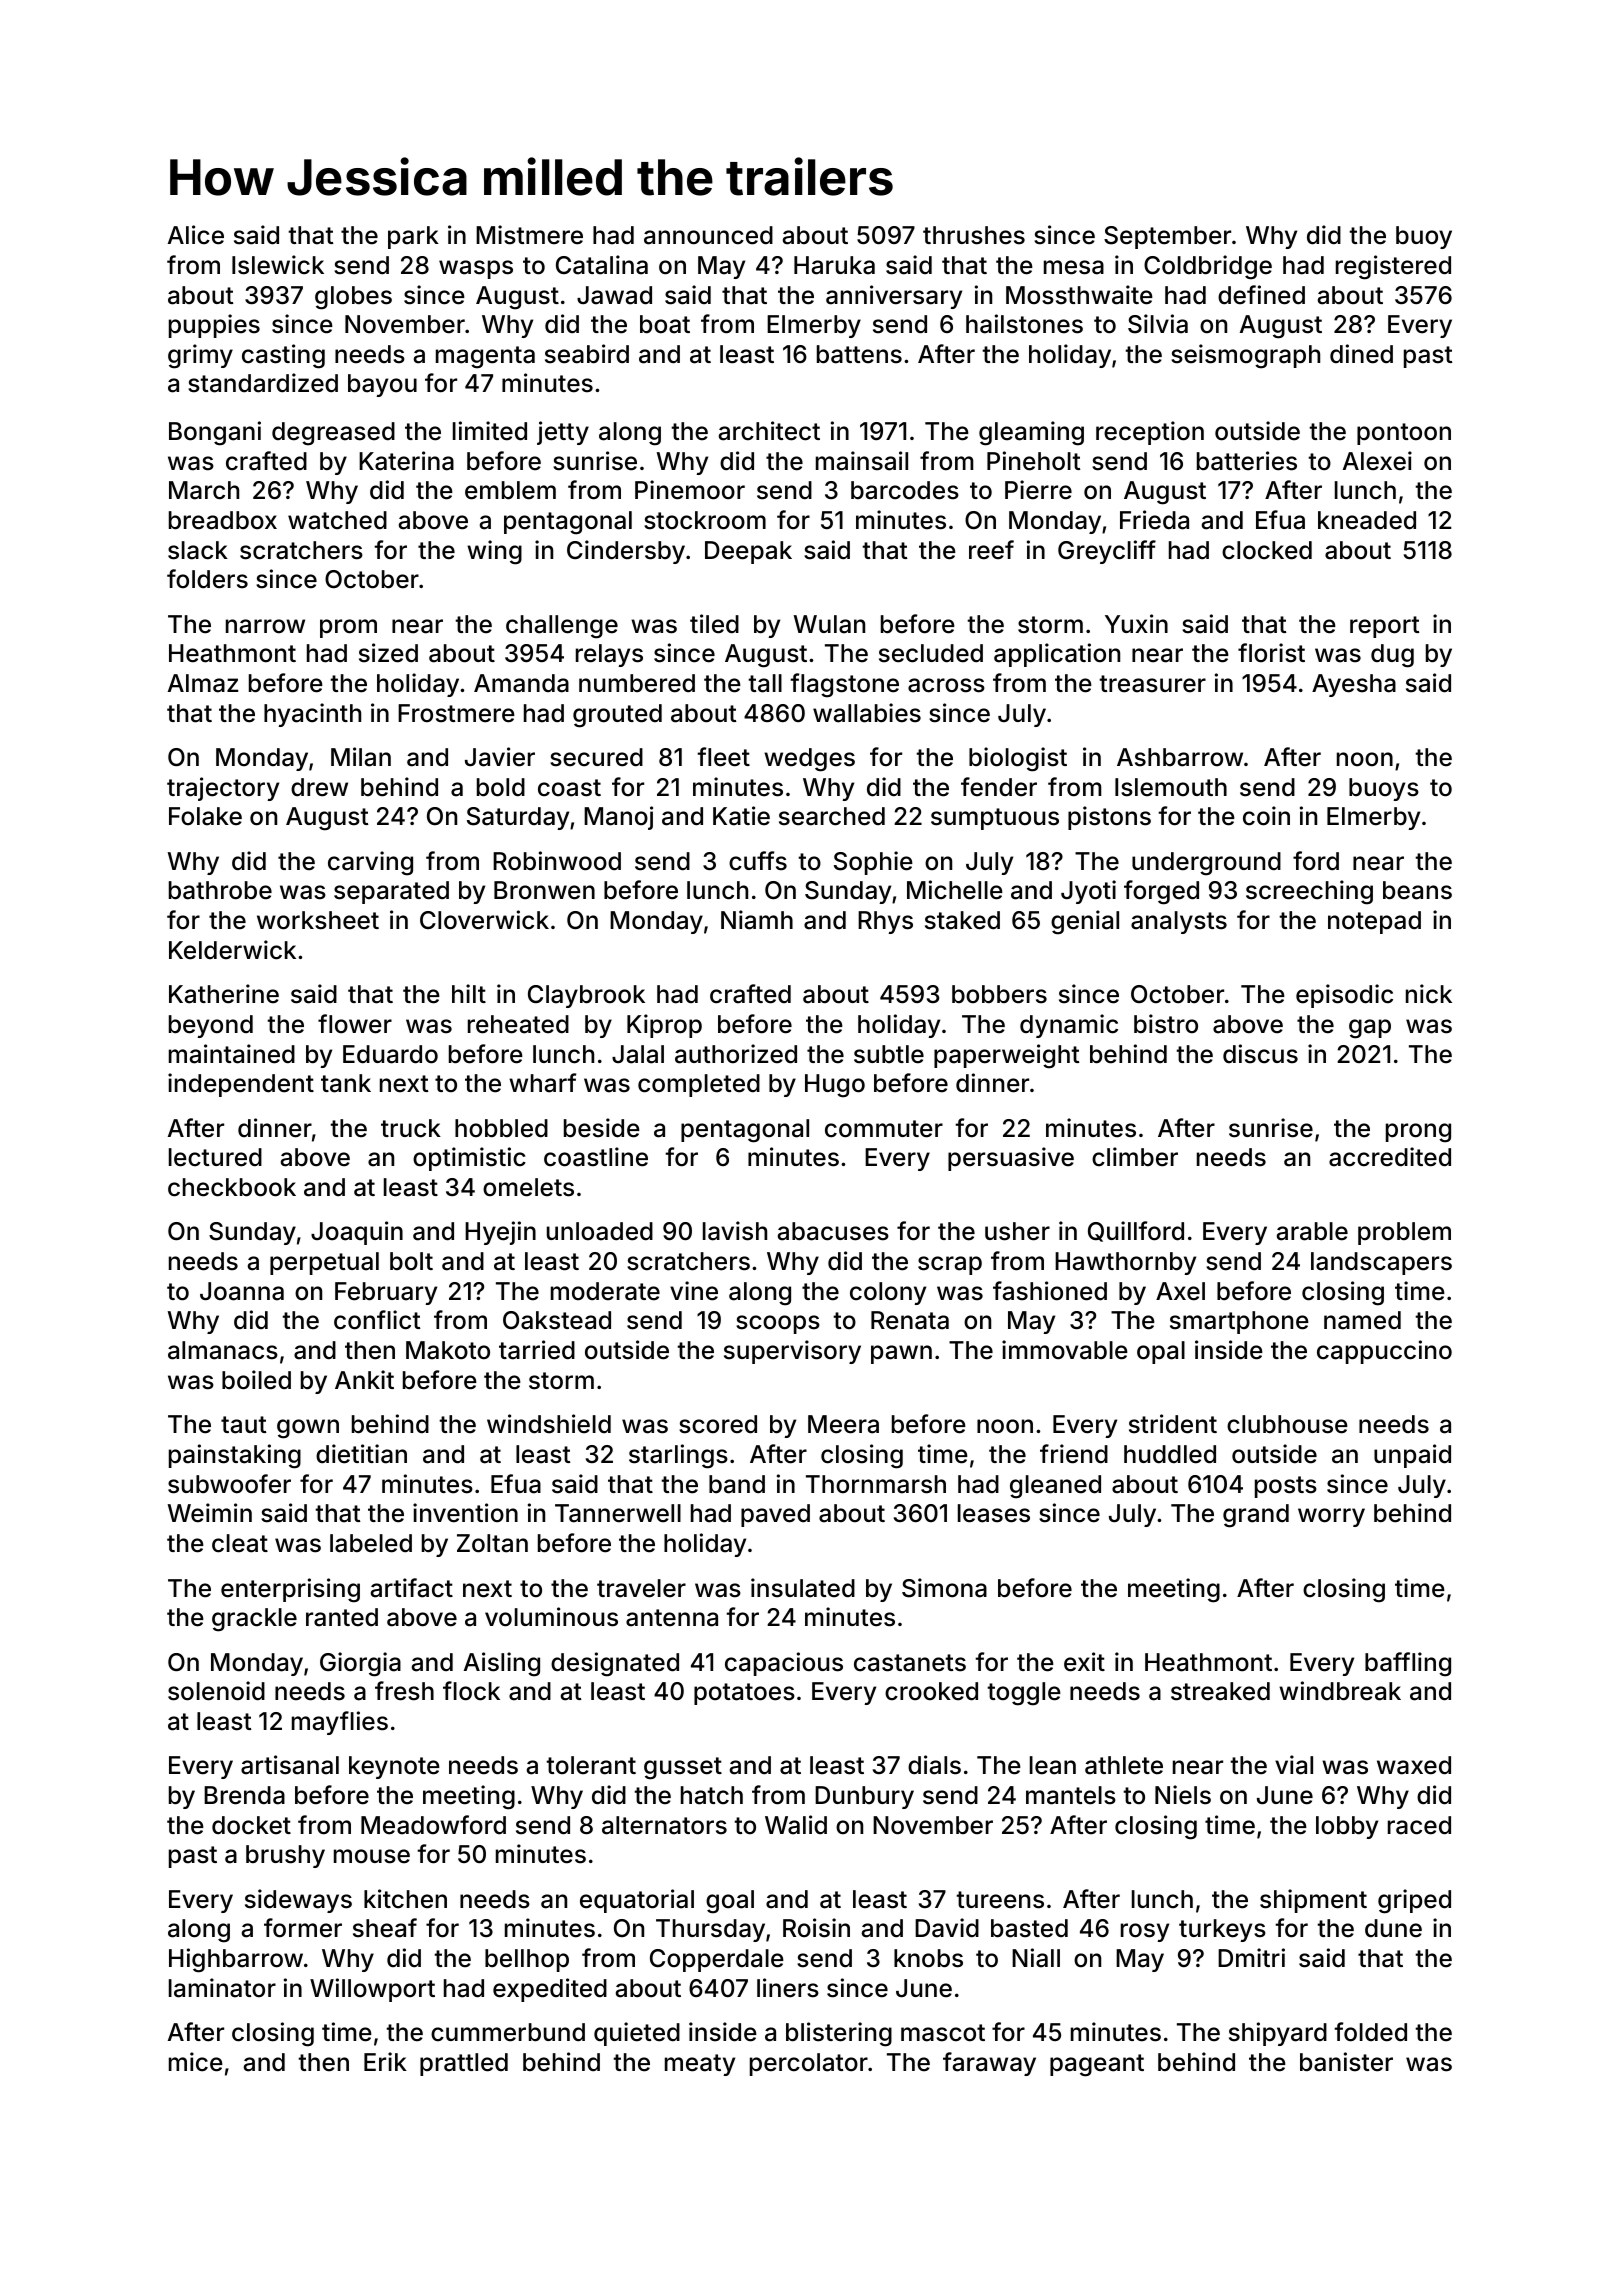 This screenshot has width=1620, height=2292. What do you see at coordinates (931, 653) in the screenshot?
I see `secluded` at bounding box center [931, 653].
